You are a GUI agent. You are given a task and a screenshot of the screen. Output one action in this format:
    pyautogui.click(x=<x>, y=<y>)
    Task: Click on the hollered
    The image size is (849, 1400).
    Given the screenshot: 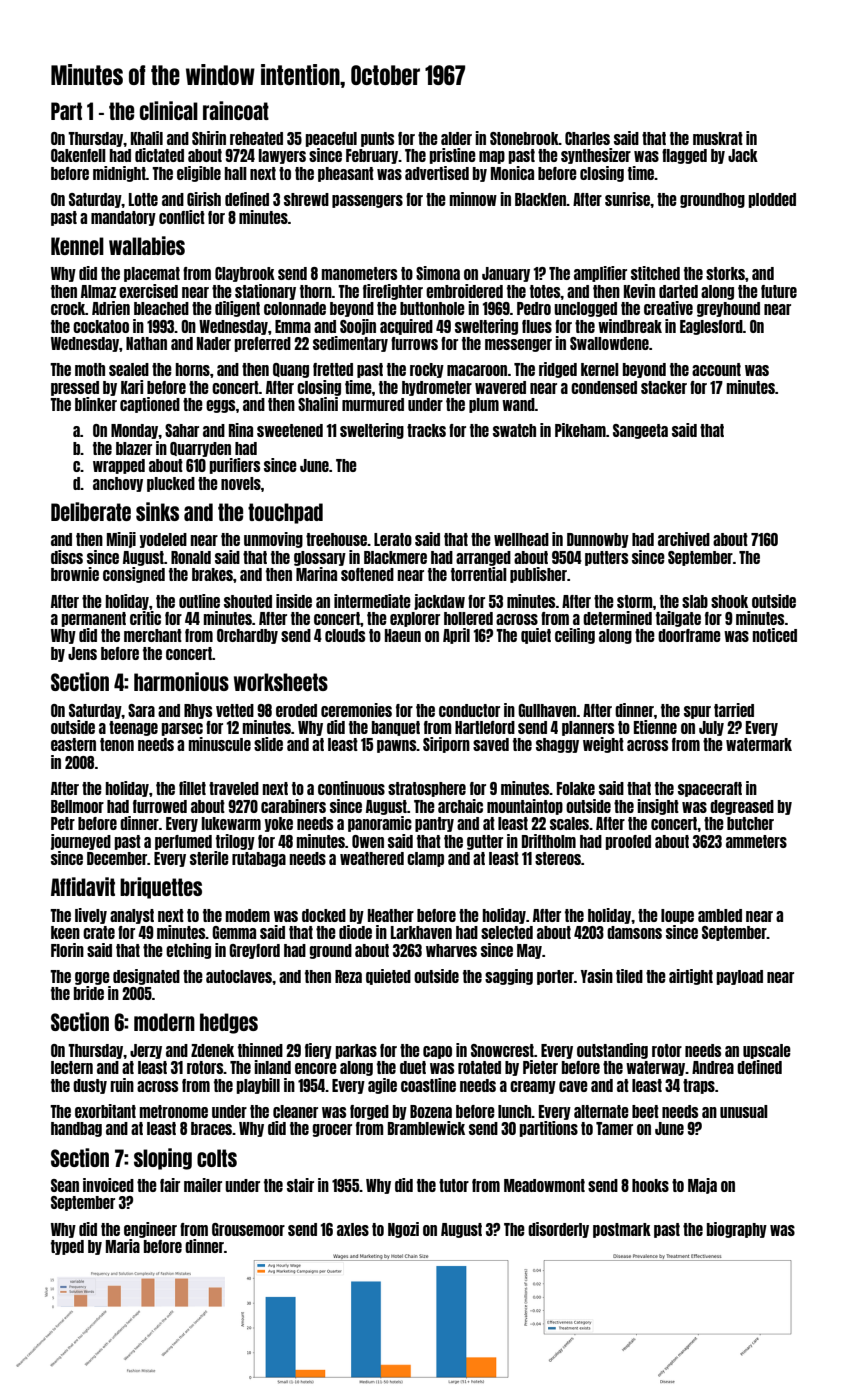 What is the action you would take?
    pyautogui.click(x=468, y=618)
